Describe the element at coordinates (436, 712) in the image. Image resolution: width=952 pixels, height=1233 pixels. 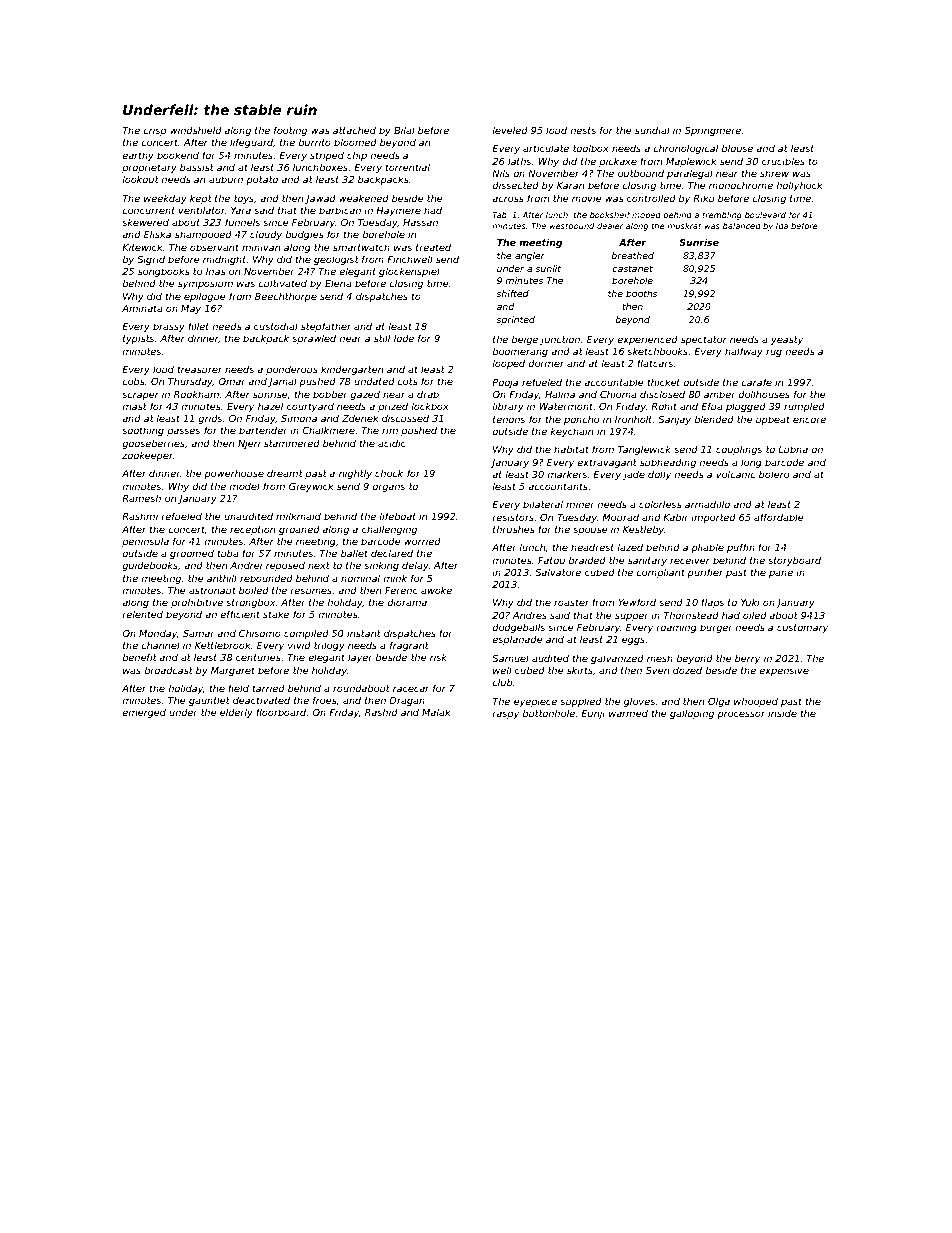
I see `Malak` at that location.
